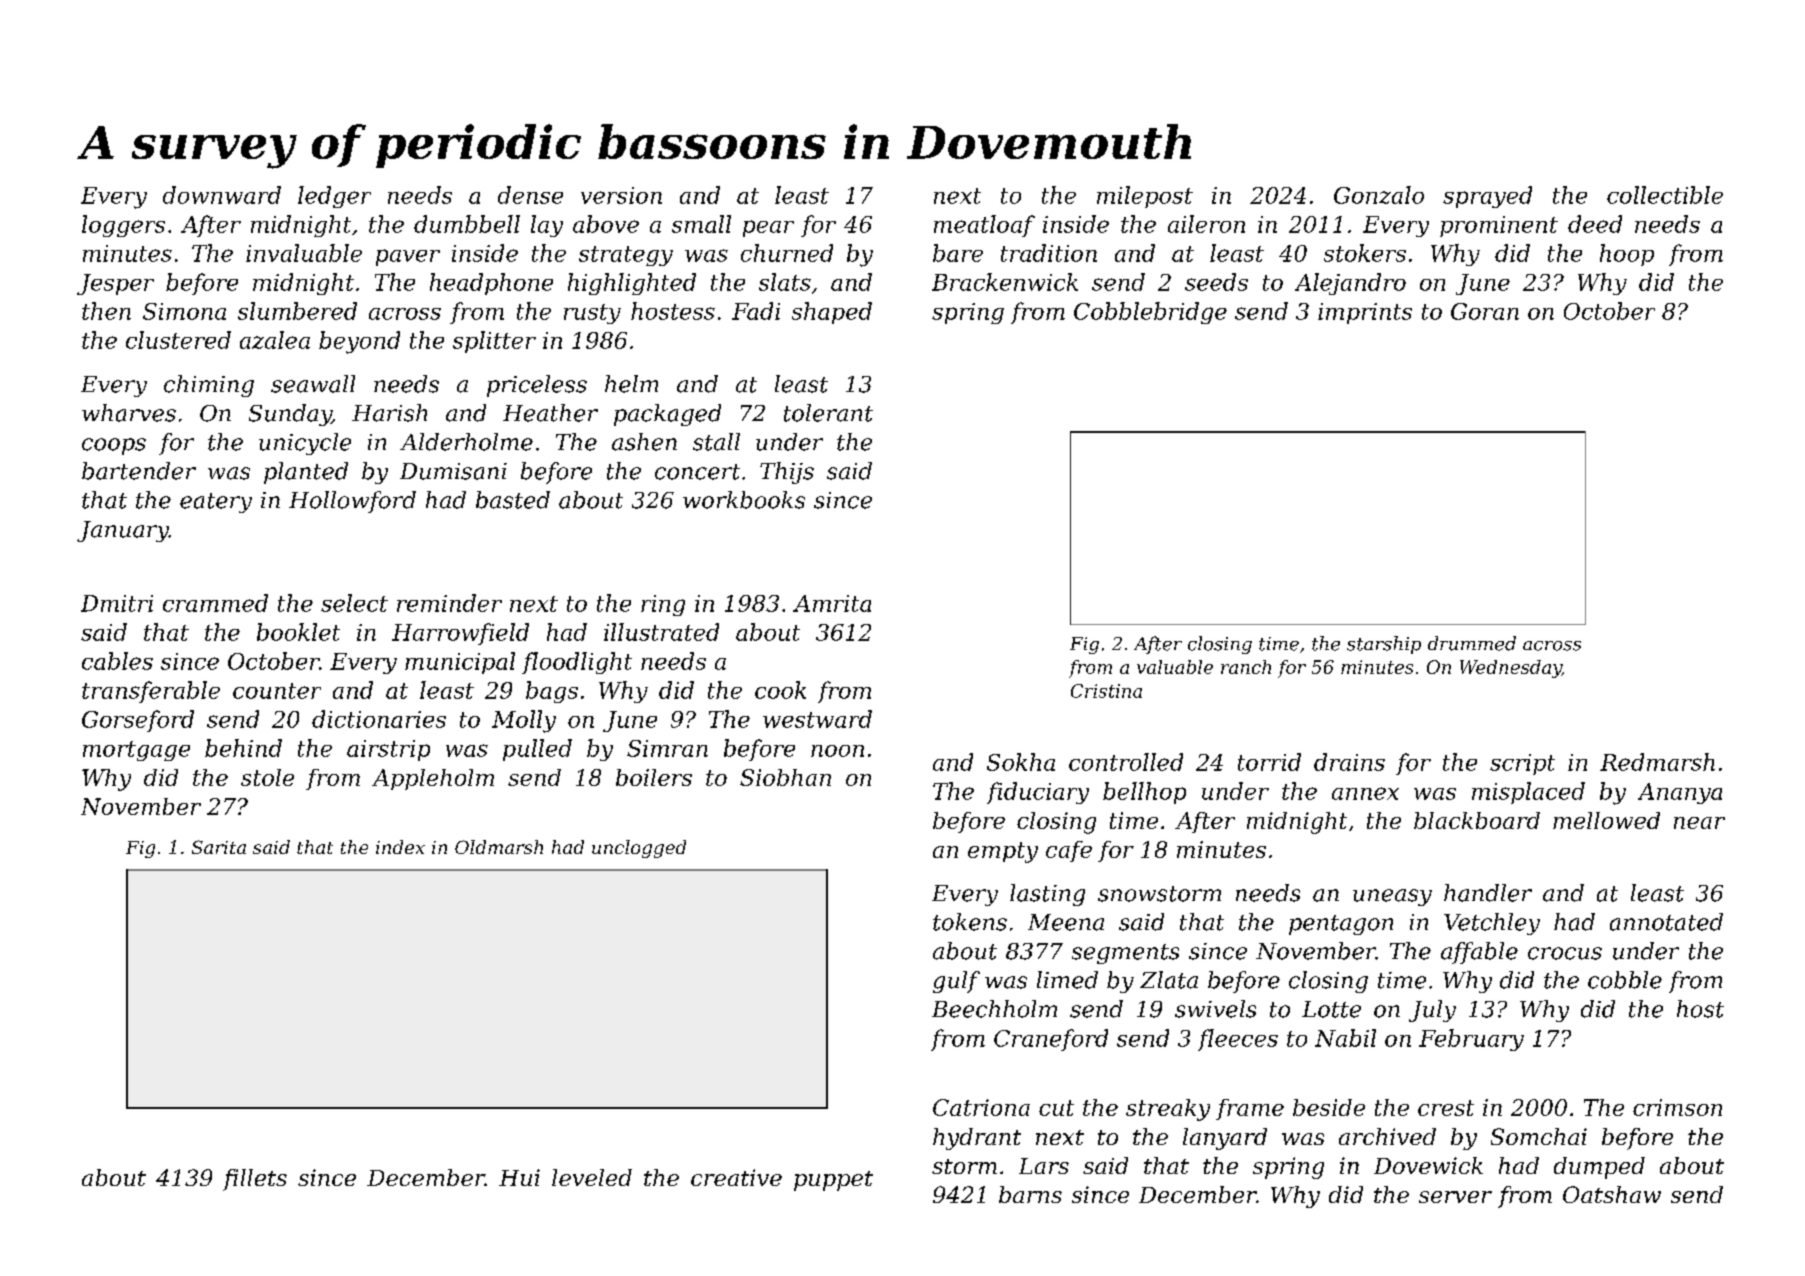 Image resolution: width=1805 pixels, height=1276 pixels. What do you see at coordinates (255, 1180) in the document?
I see `fillets` at bounding box center [255, 1180].
